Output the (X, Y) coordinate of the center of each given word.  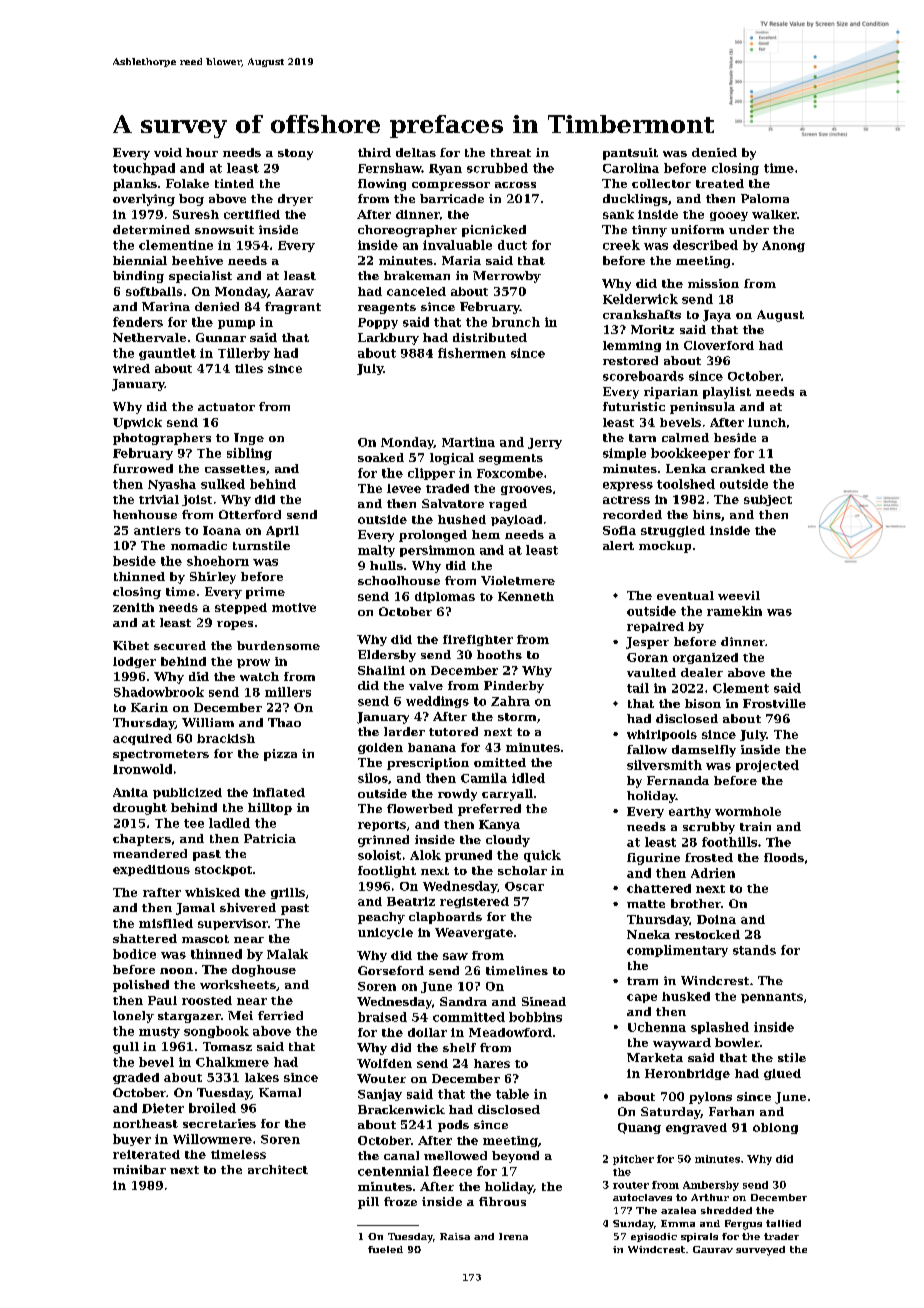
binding (138, 277)
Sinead (544, 1001)
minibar (139, 1169)
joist (197, 500)
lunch (767, 422)
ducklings (635, 200)
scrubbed (497, 168)
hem (486, 534)
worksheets (238, 984)
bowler (737, 1042)
